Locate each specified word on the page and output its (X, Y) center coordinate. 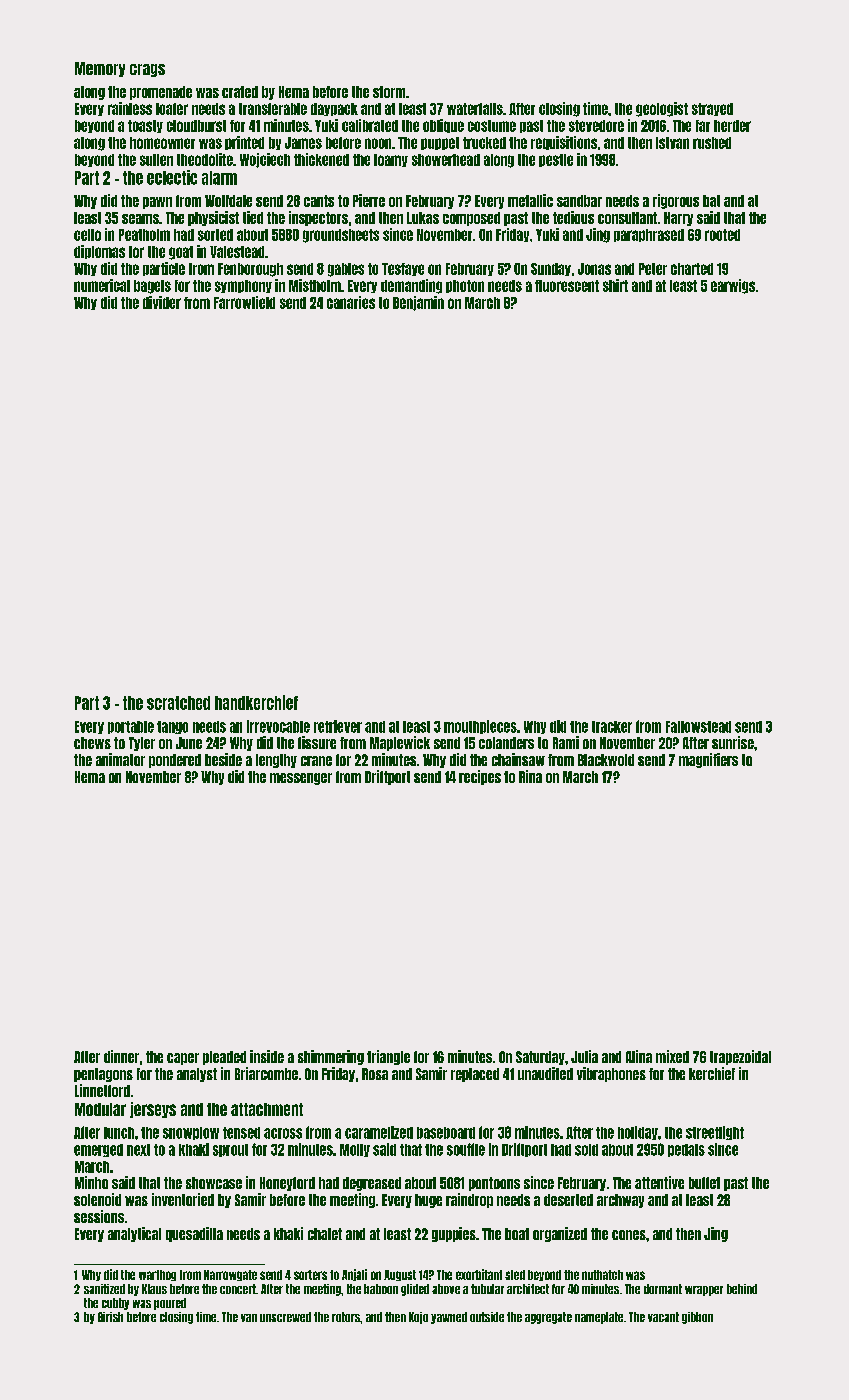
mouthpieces (480, 727)
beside (223, 759)
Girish (110, 1317)
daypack (334, 109)
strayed (712, 109)
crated (240, 92)
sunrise (733, 742)
